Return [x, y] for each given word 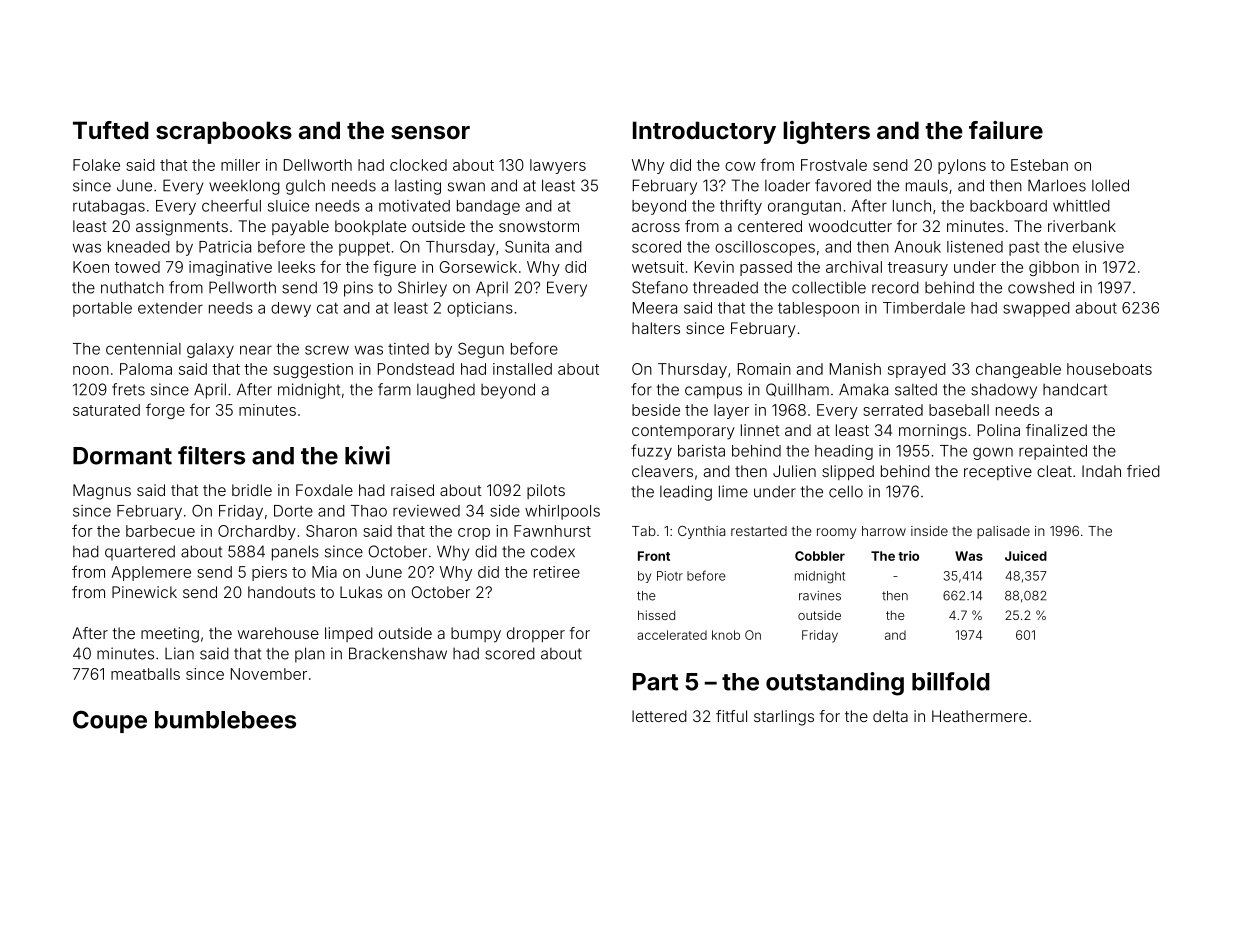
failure [1006, 130]
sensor [430, 132]
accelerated [672, 635]
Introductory [704, 132]
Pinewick [144, 592]
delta [890, 716]
